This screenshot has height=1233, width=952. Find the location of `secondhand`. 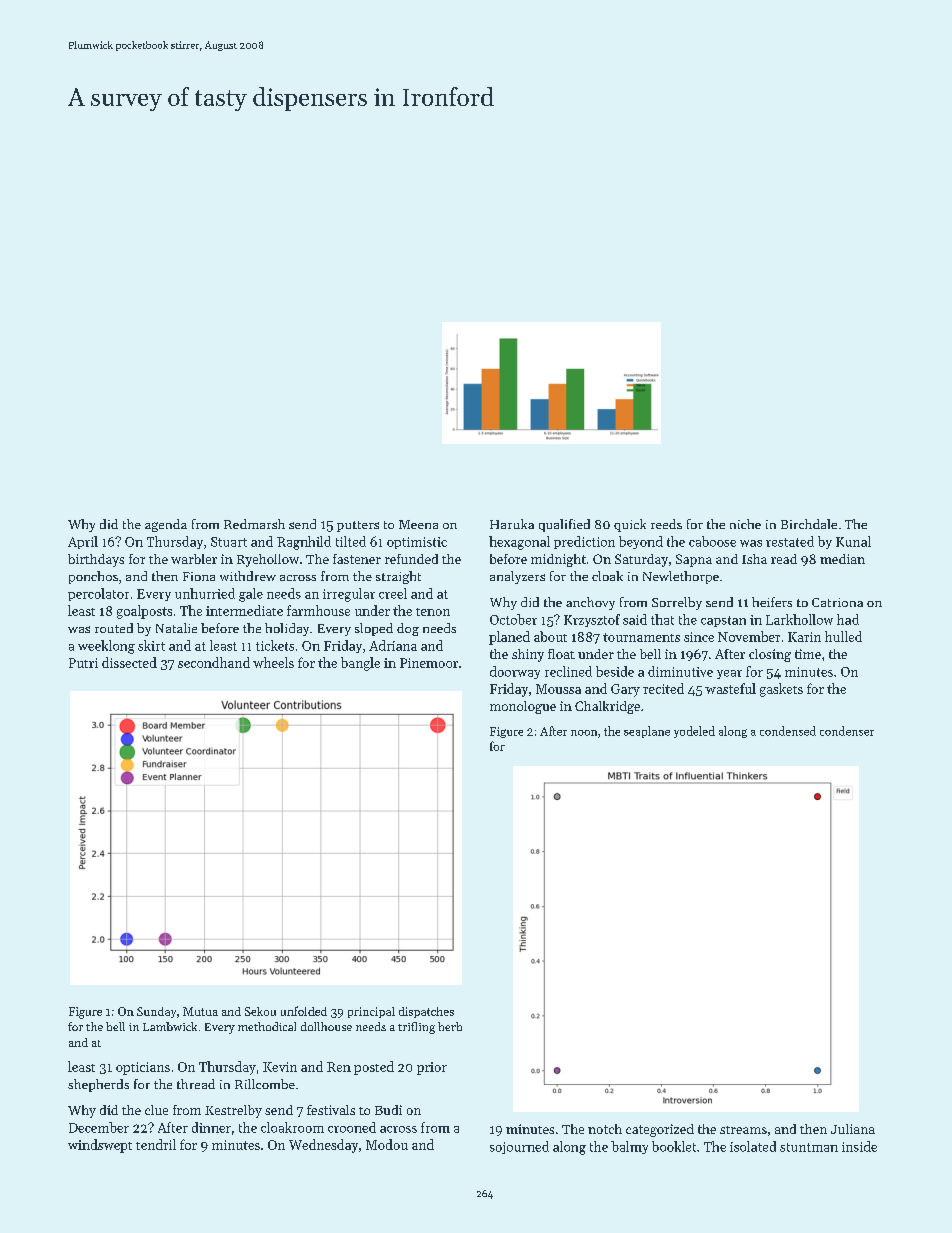

secondhand is located at coordinates (214, 662).
